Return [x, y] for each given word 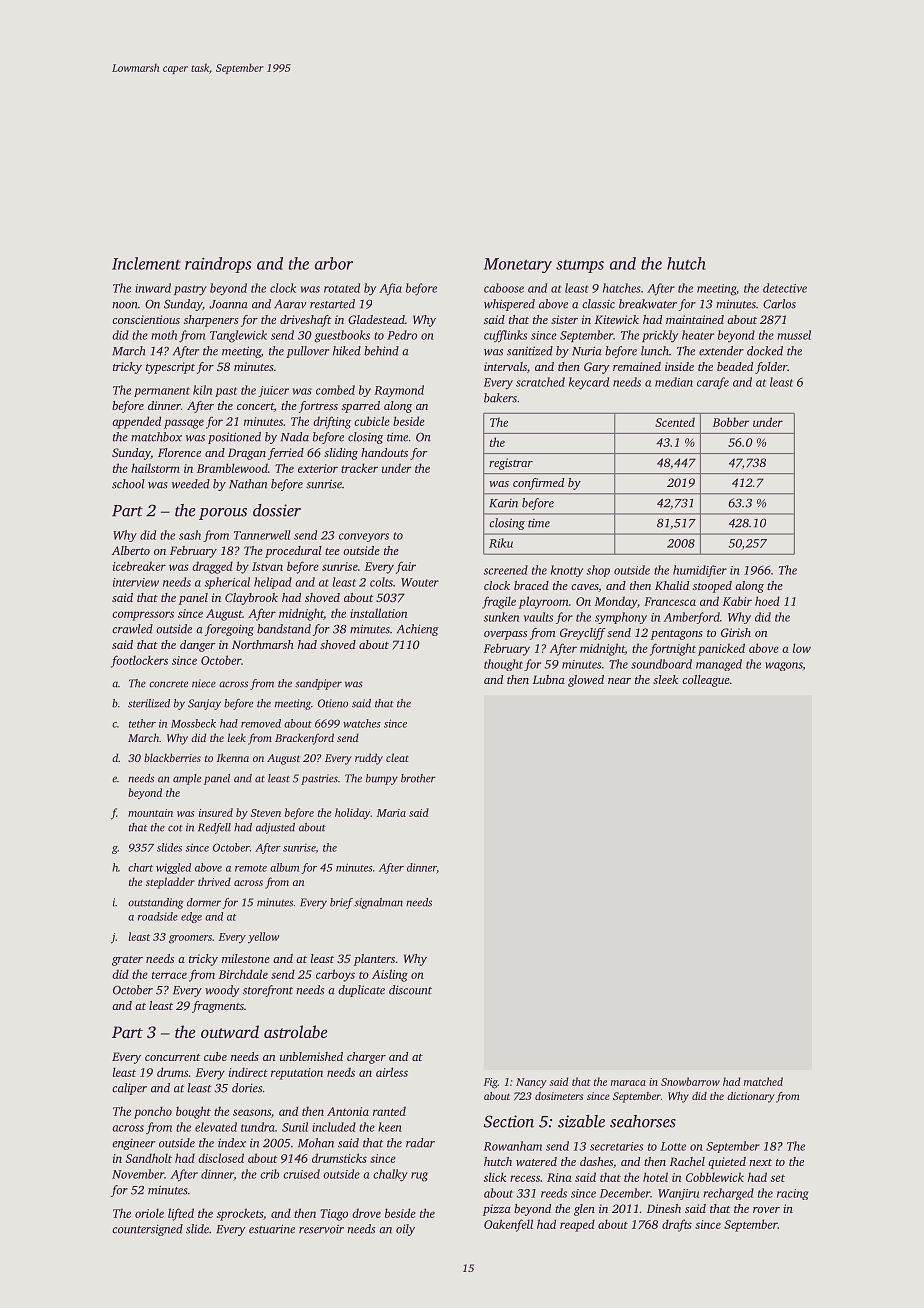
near [619, 681]
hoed [767, 601]
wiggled [173, 868]
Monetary [518, 265]
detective [785, 288]
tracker [359, 468]
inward [153, 288]
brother [418, 778]
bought [193, 1112]
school [128, 484]
